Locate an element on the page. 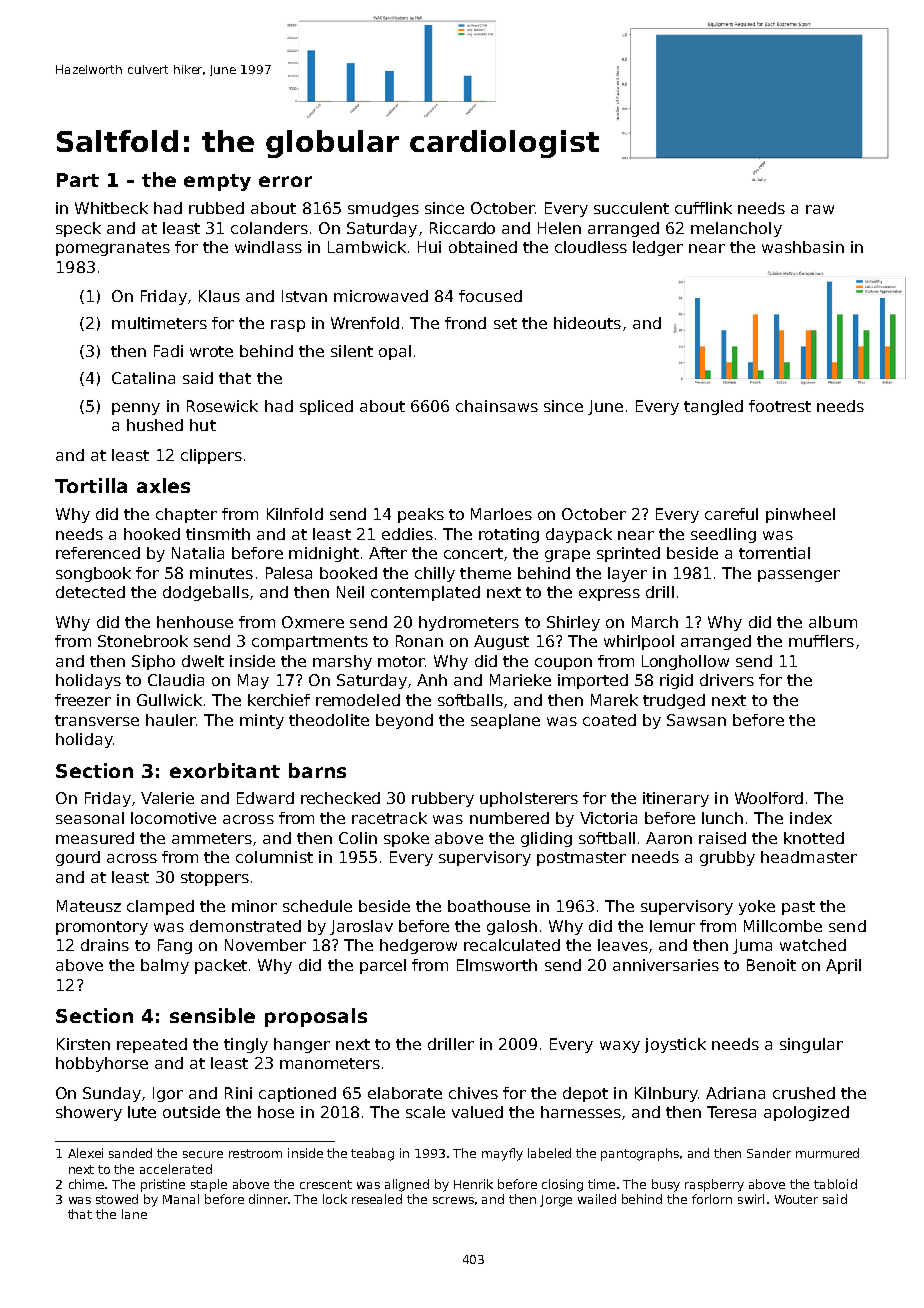 The image size is (924, 1308). valued is located at coordinates (477, 1112).
